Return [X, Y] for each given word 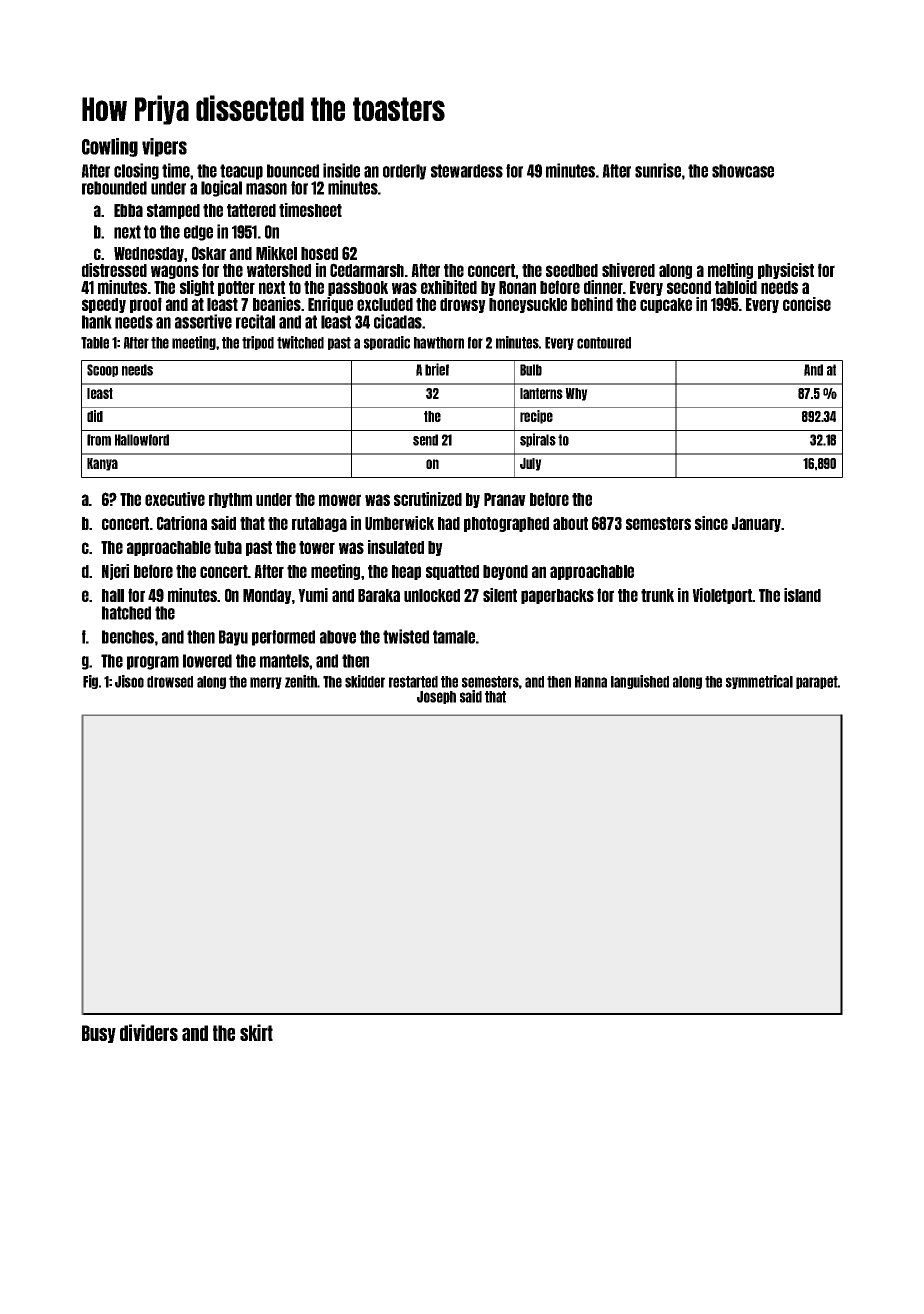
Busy [99, 1034]
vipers [164, 147]
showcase [743, 171]
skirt [256, 1032]
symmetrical [759, 682]
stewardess [467, 171]
